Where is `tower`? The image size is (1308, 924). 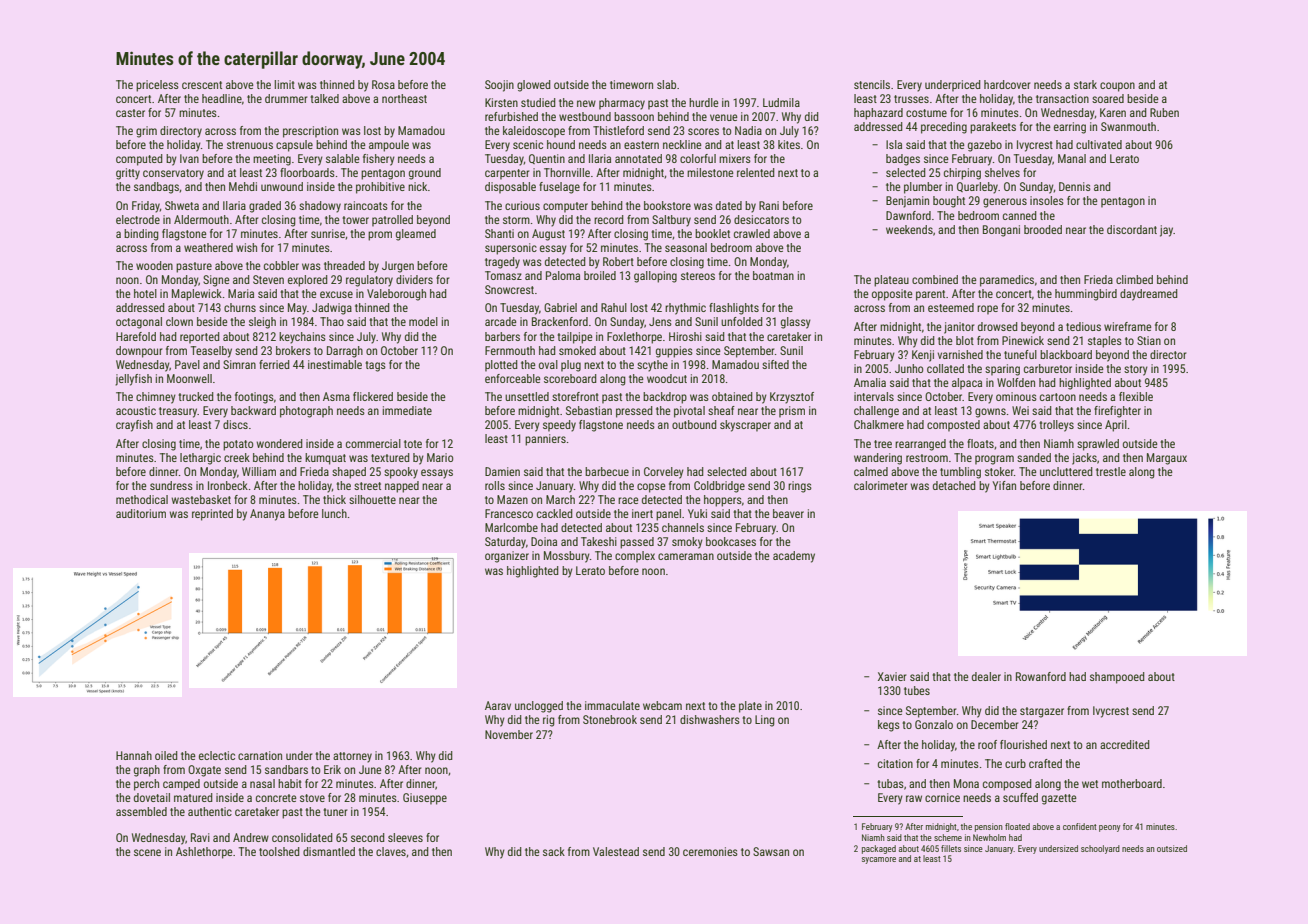
tower is located at coordinates (355, 220).
